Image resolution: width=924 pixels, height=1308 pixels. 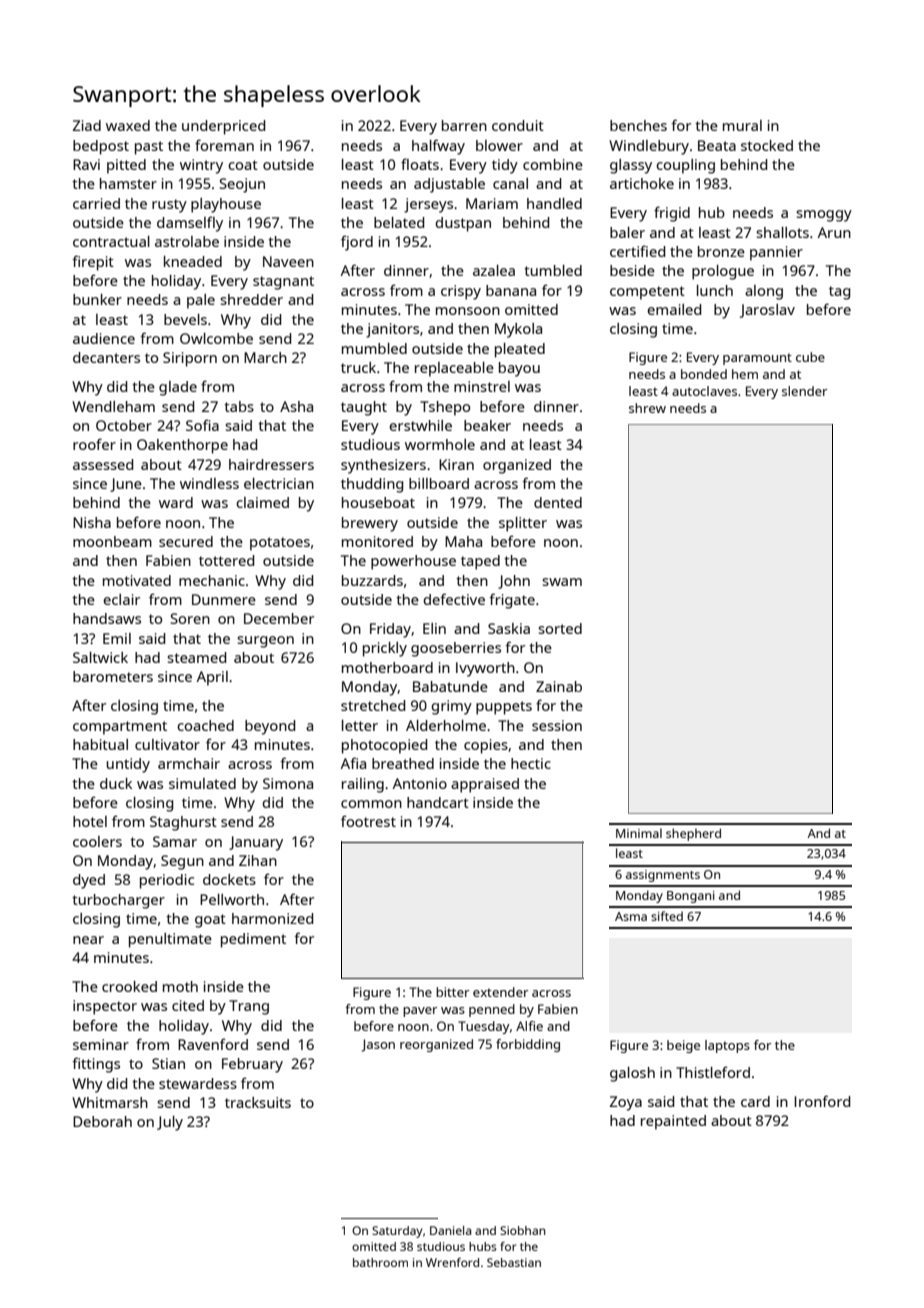 What do you see at coordinates (380, 1262) in the image?
I see `bathroom` at bounding box center [380, 1262].
